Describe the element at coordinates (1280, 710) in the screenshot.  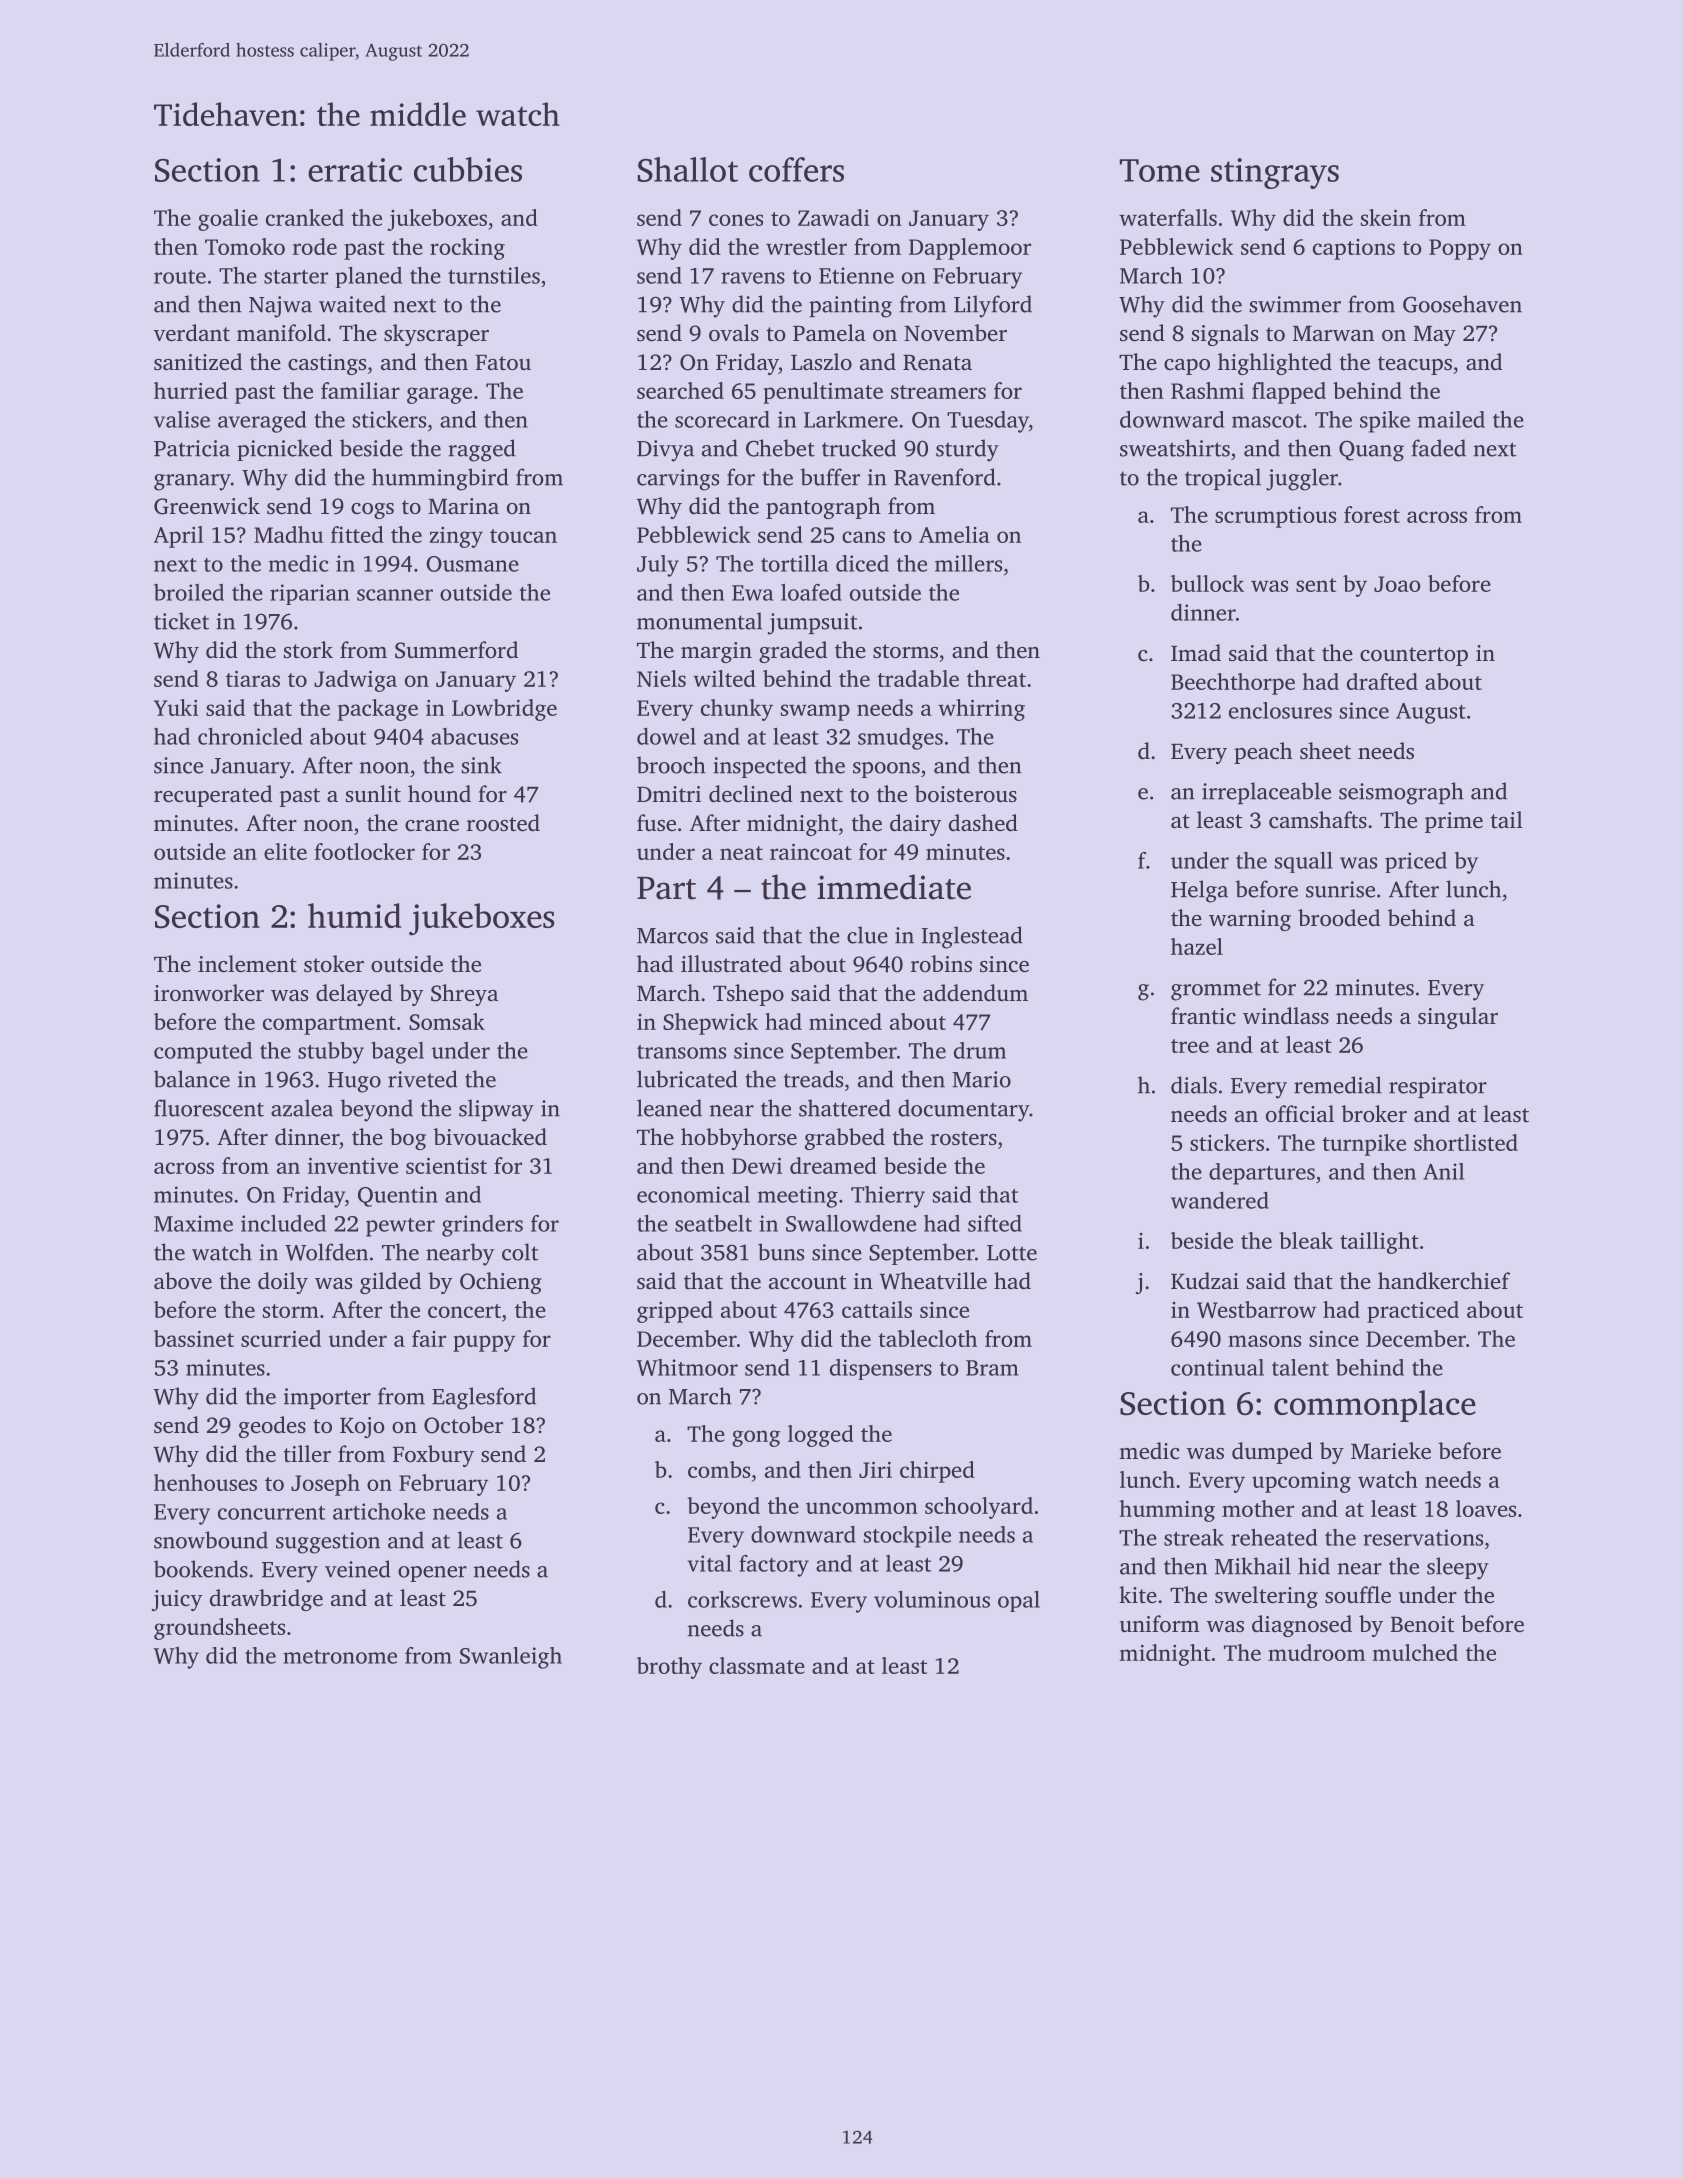
I see `enclosures` at that location.
